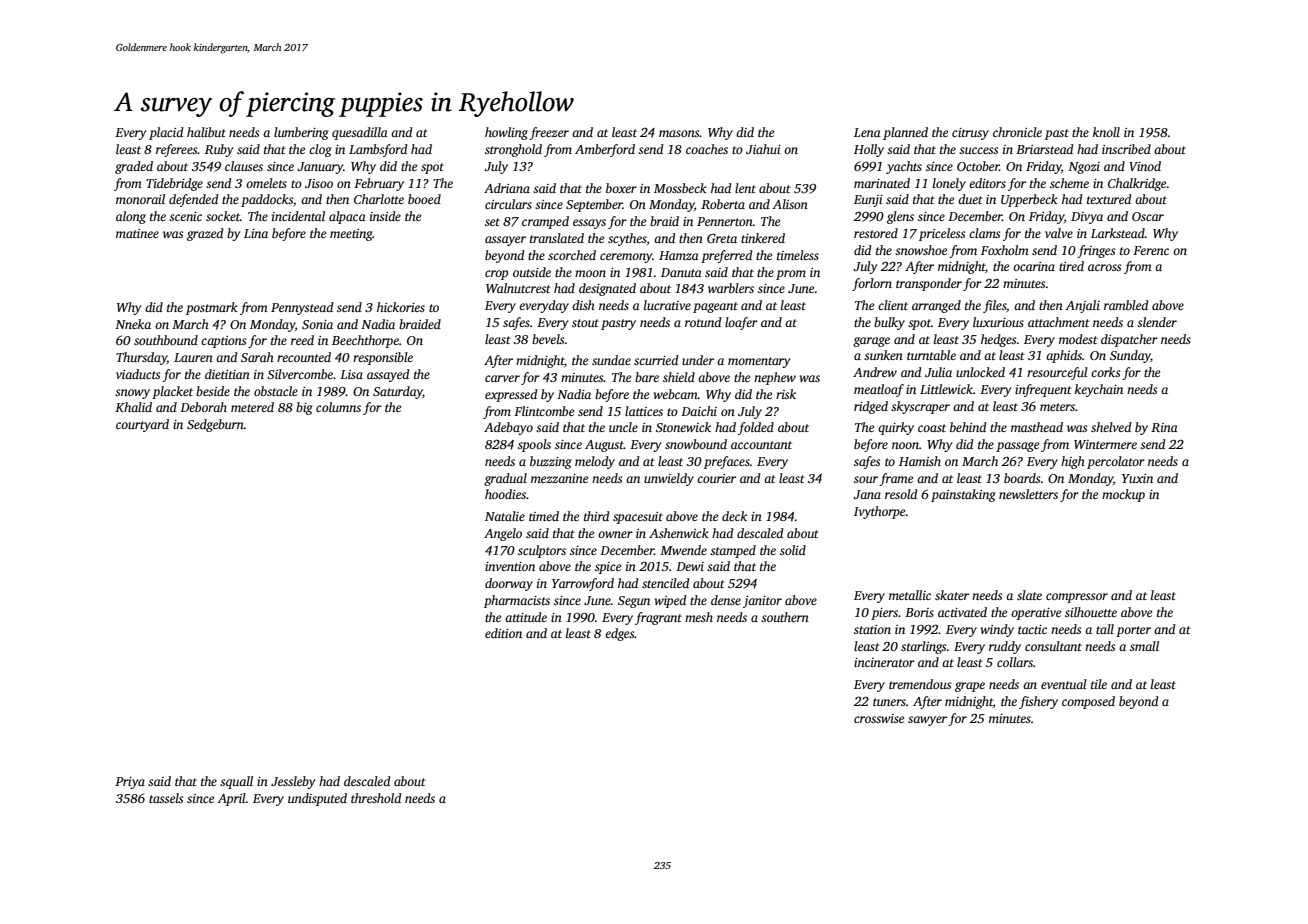 The height and width of the screenshot is (924, 1308). Describe the element at coordinates (879, 718) in the screenshot. I see `crosswise` at that location.
